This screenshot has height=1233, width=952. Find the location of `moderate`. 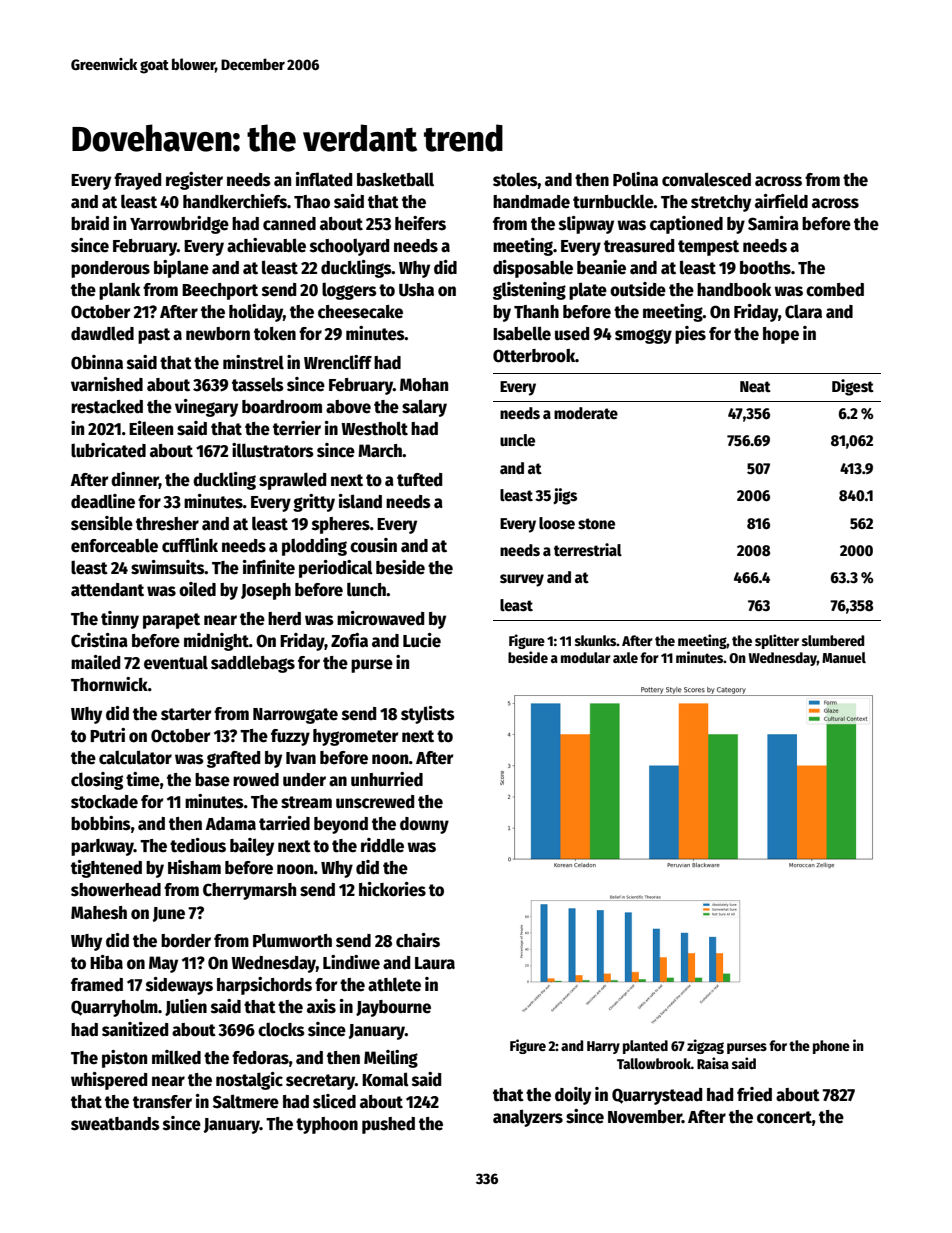

moderate is located at coordinates (586, 413).
